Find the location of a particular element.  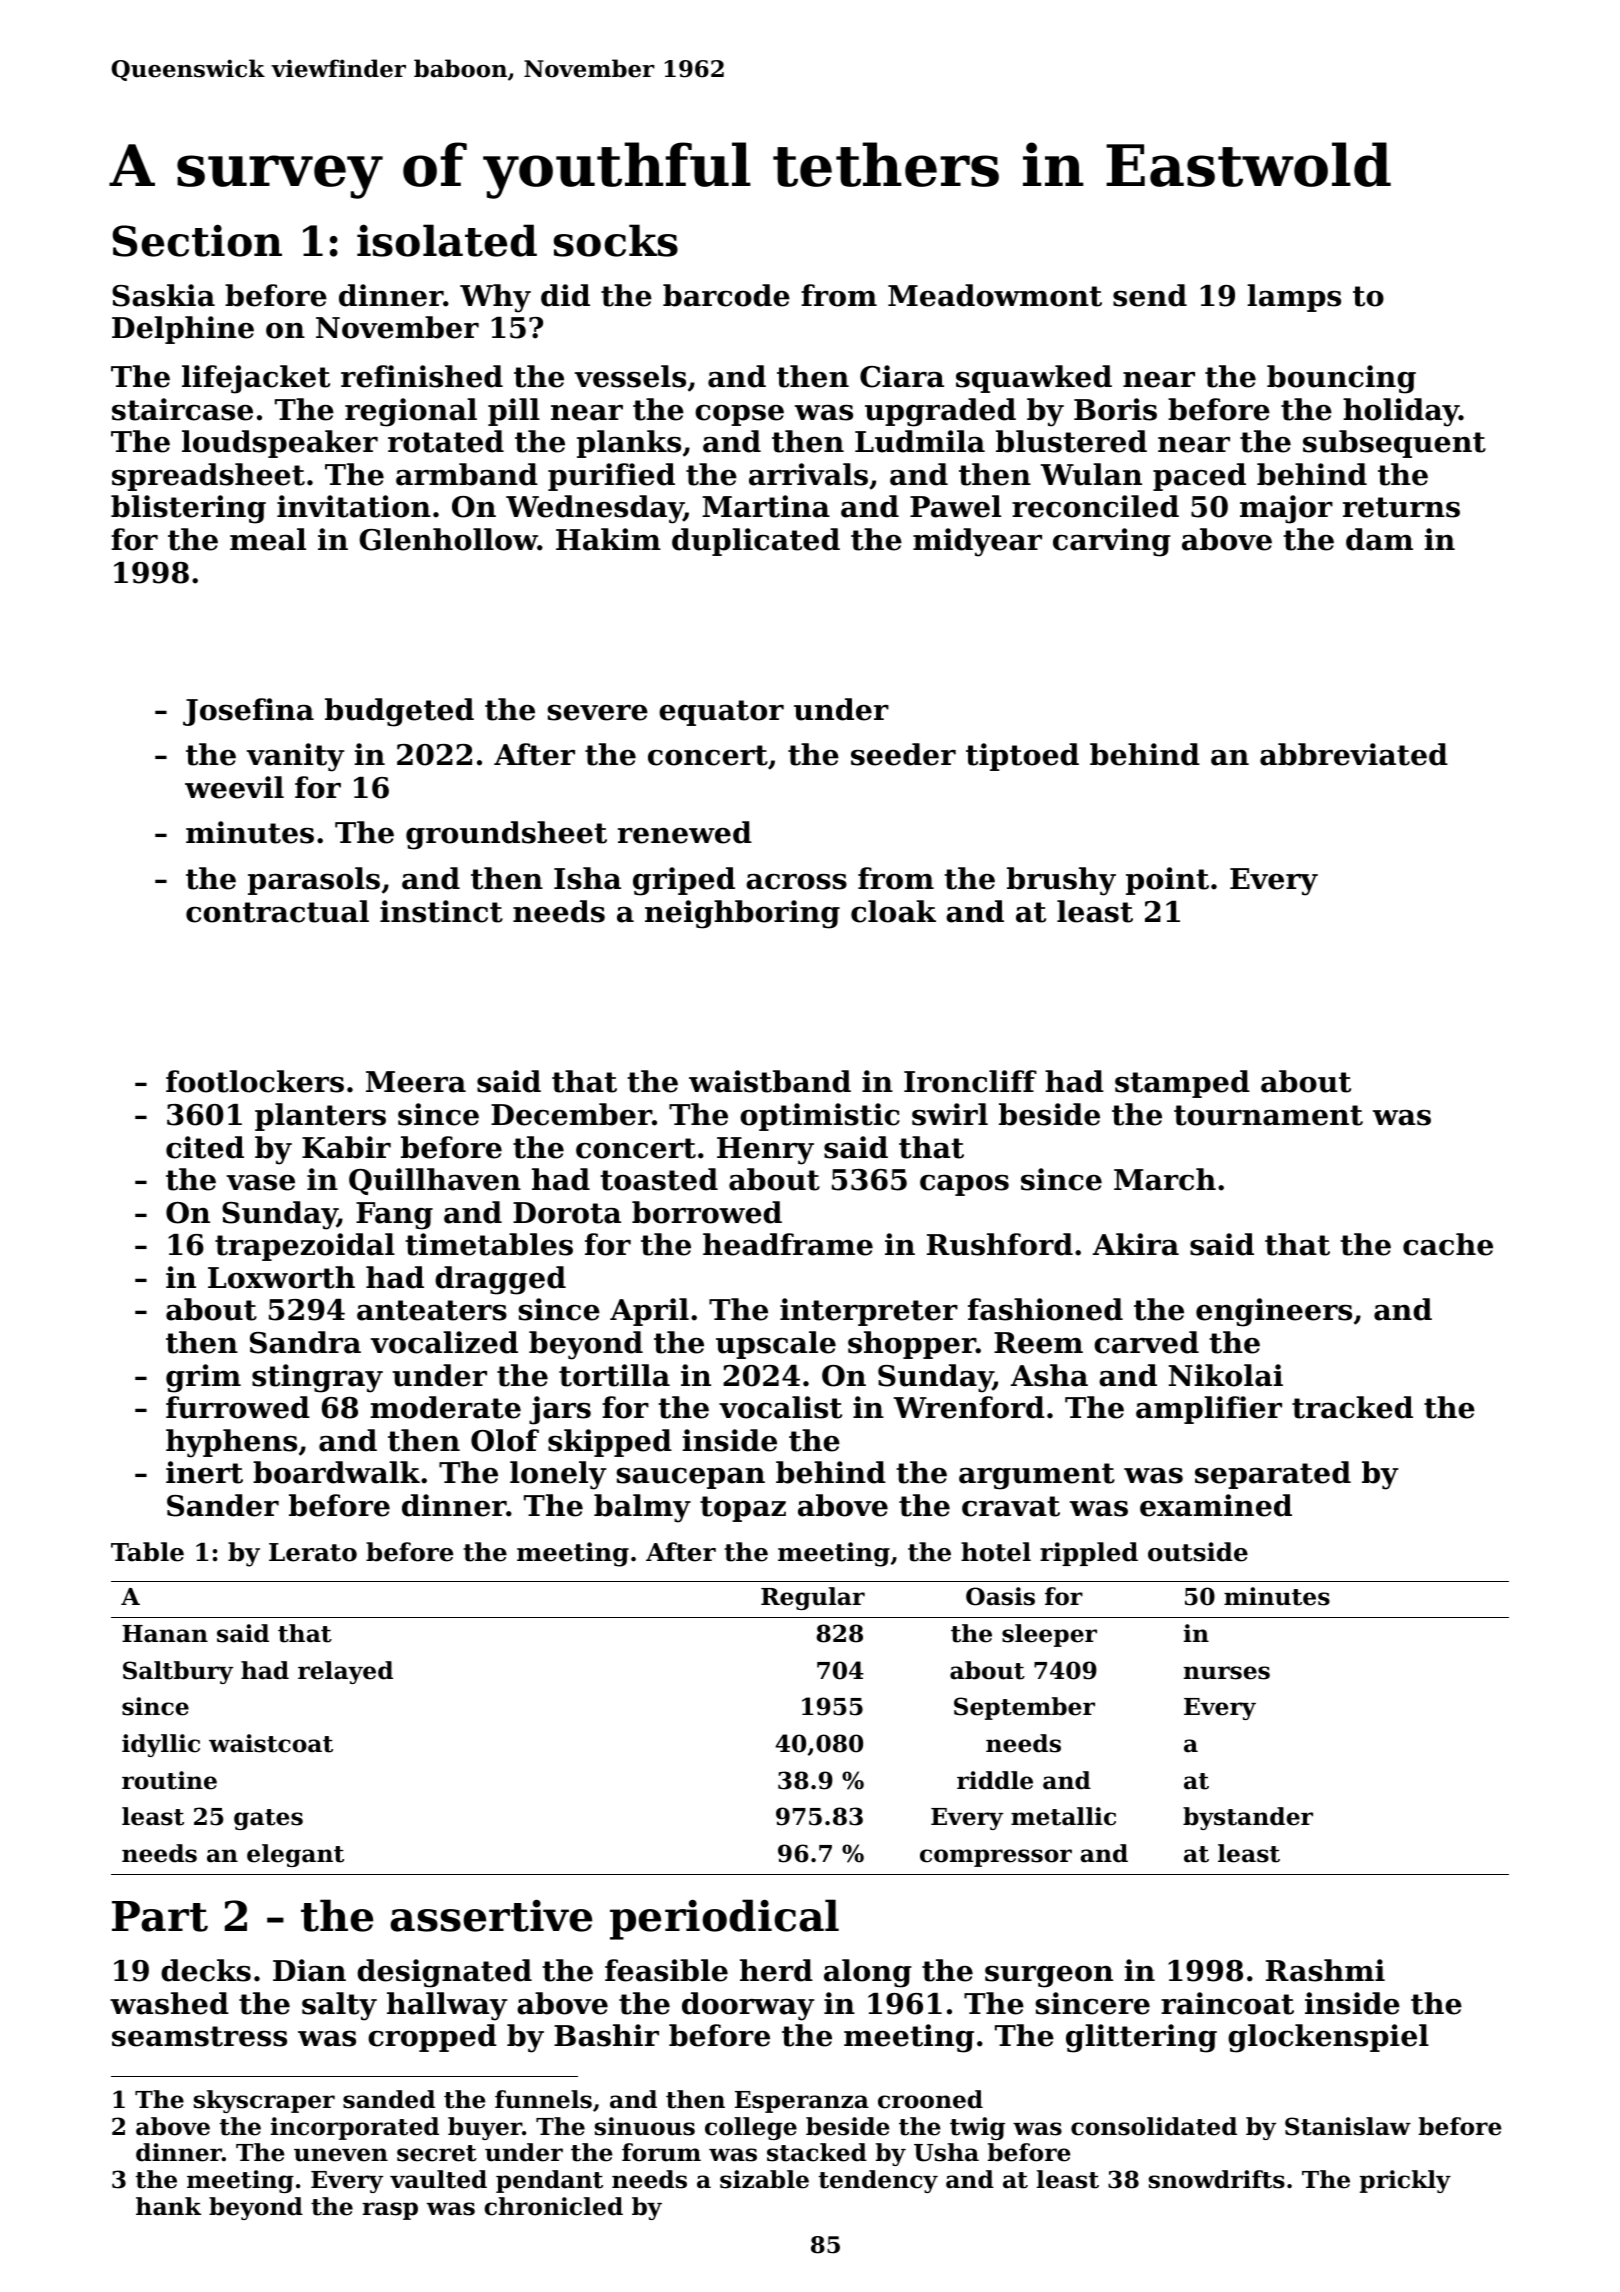

headframe is located at coordinates (788, 1244).
